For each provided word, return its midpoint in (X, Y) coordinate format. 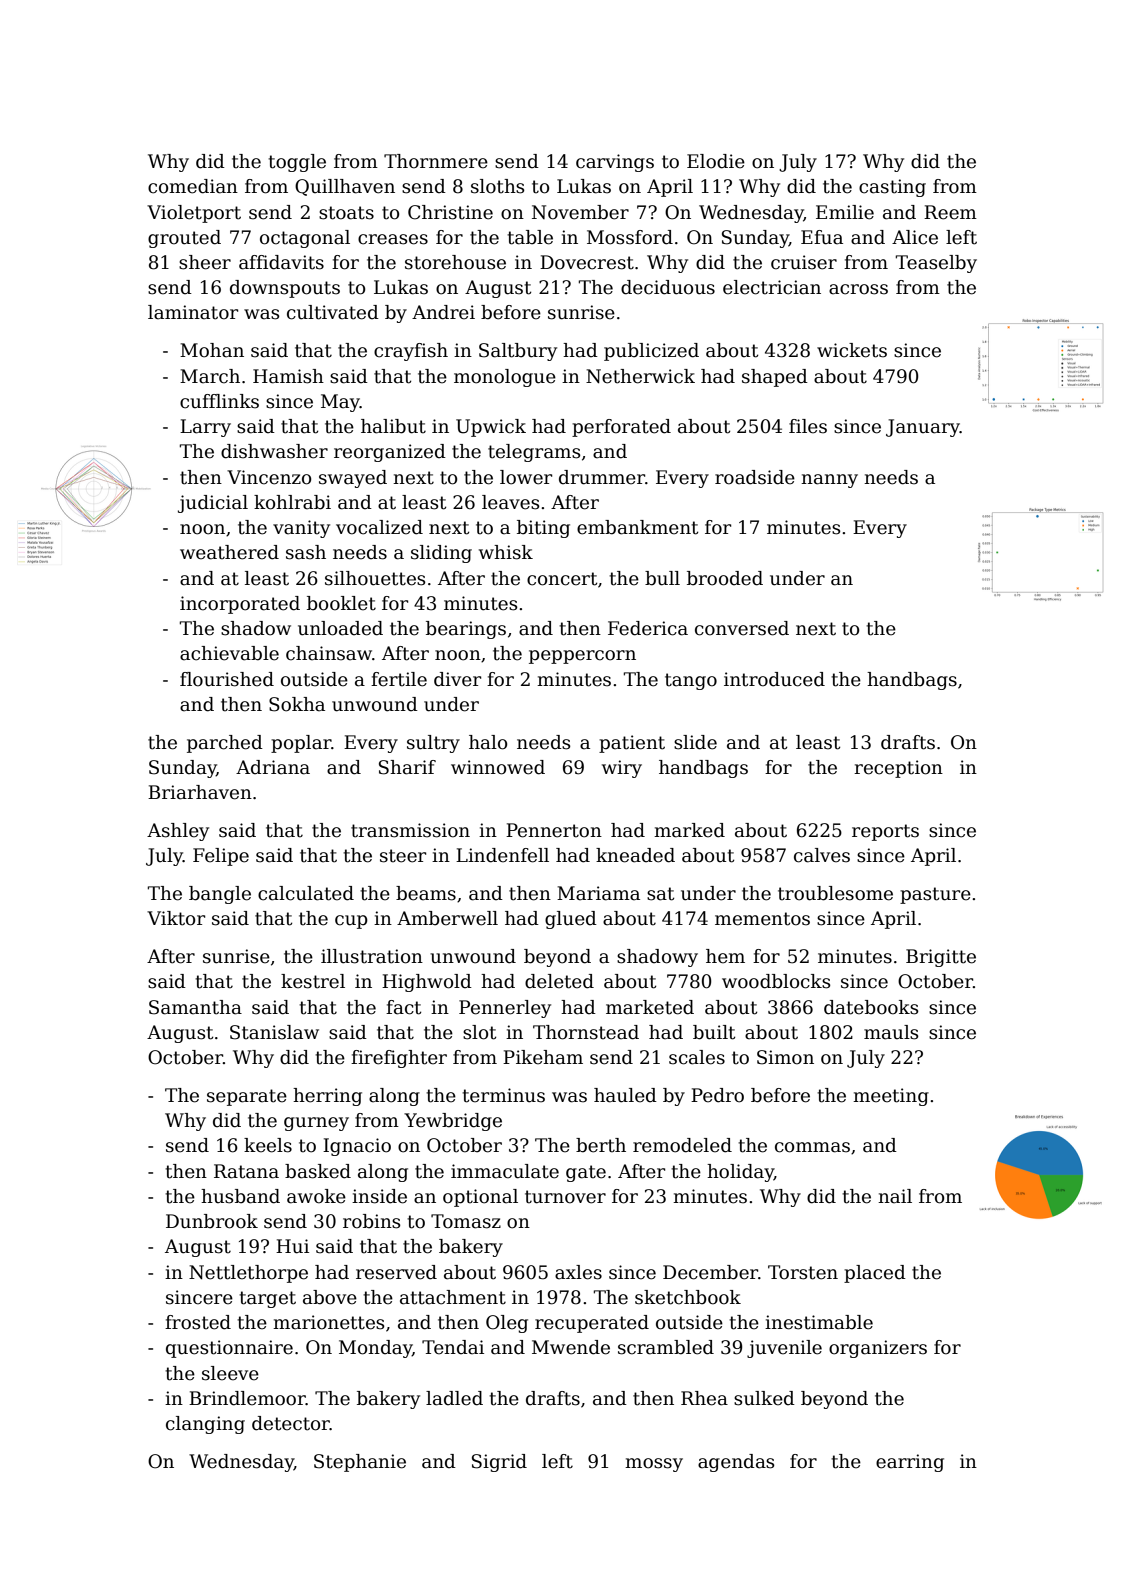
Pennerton (554, 830)
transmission (410, 830)
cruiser (804, 262)
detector (291, 1423)
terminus (503, 1095)
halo (488, 742)
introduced (774, 679)
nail (895, 1196)
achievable (229, 653)
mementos (762, 919)
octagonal (305, 239)
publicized (651, 352)
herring (327, 1097)
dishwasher (274, 451)
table (530, 237)
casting (892, 188)
